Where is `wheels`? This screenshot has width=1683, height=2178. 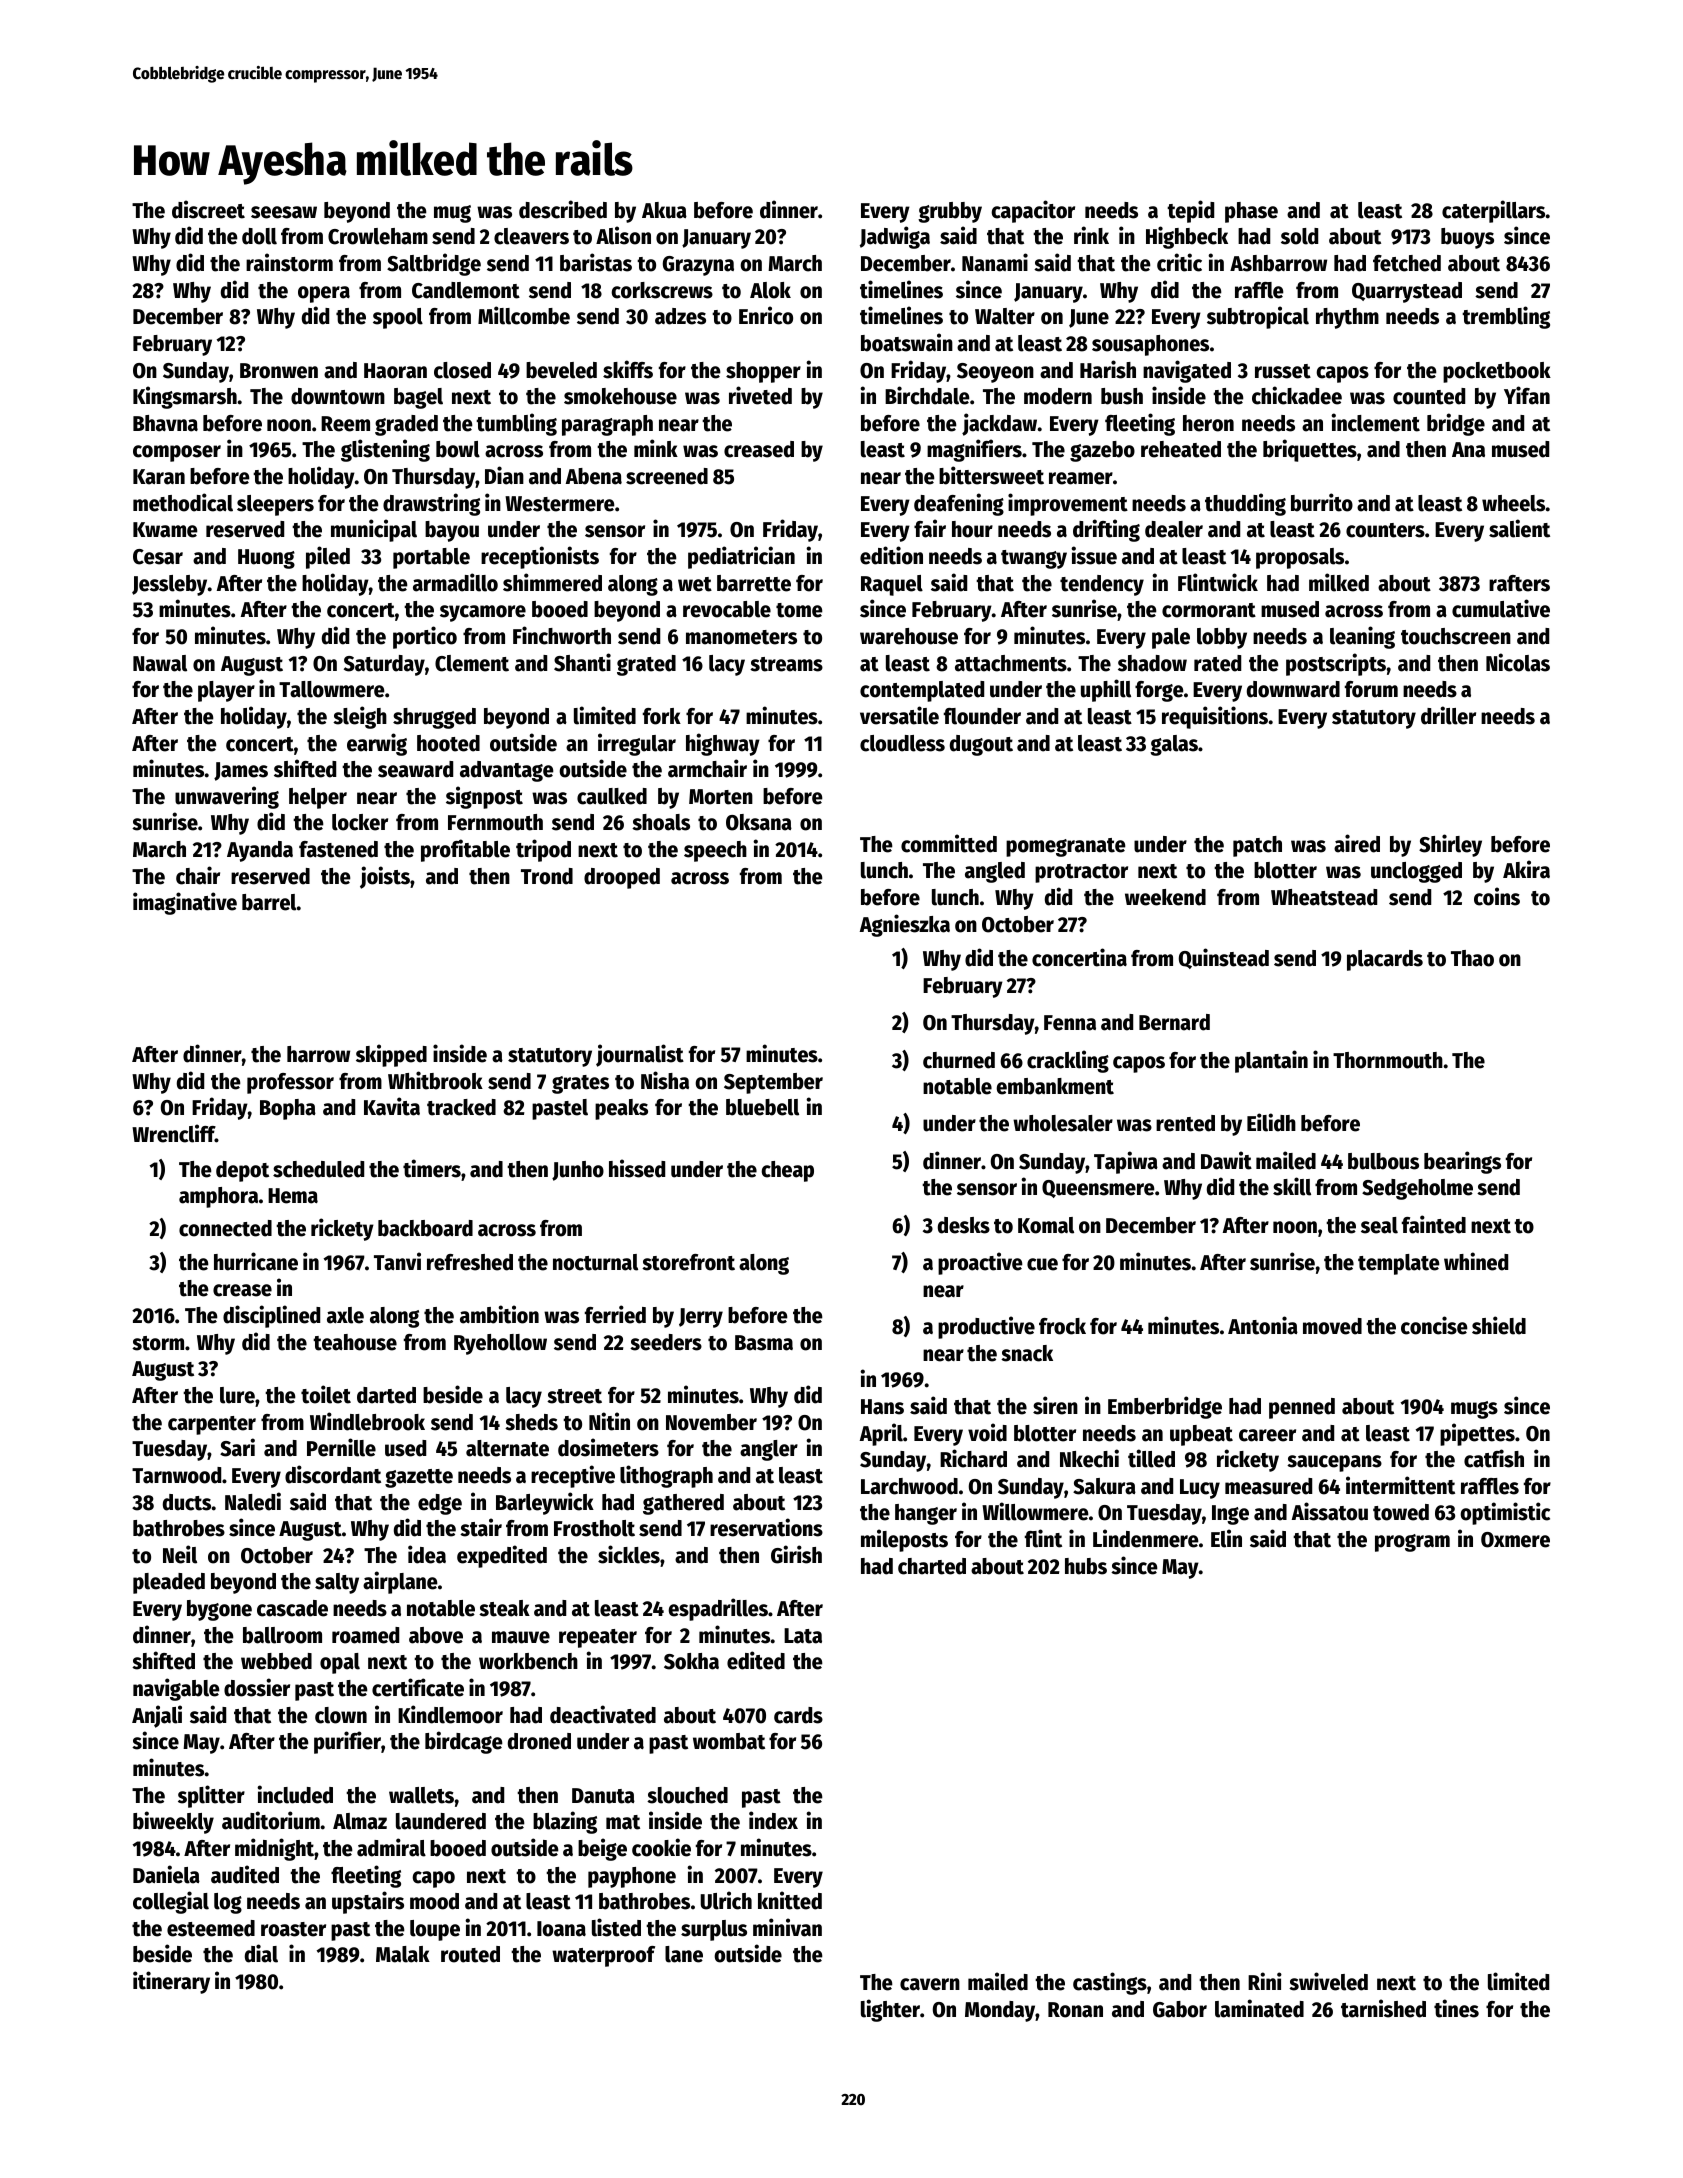
wheels is located at coordinates (1514, 503).
